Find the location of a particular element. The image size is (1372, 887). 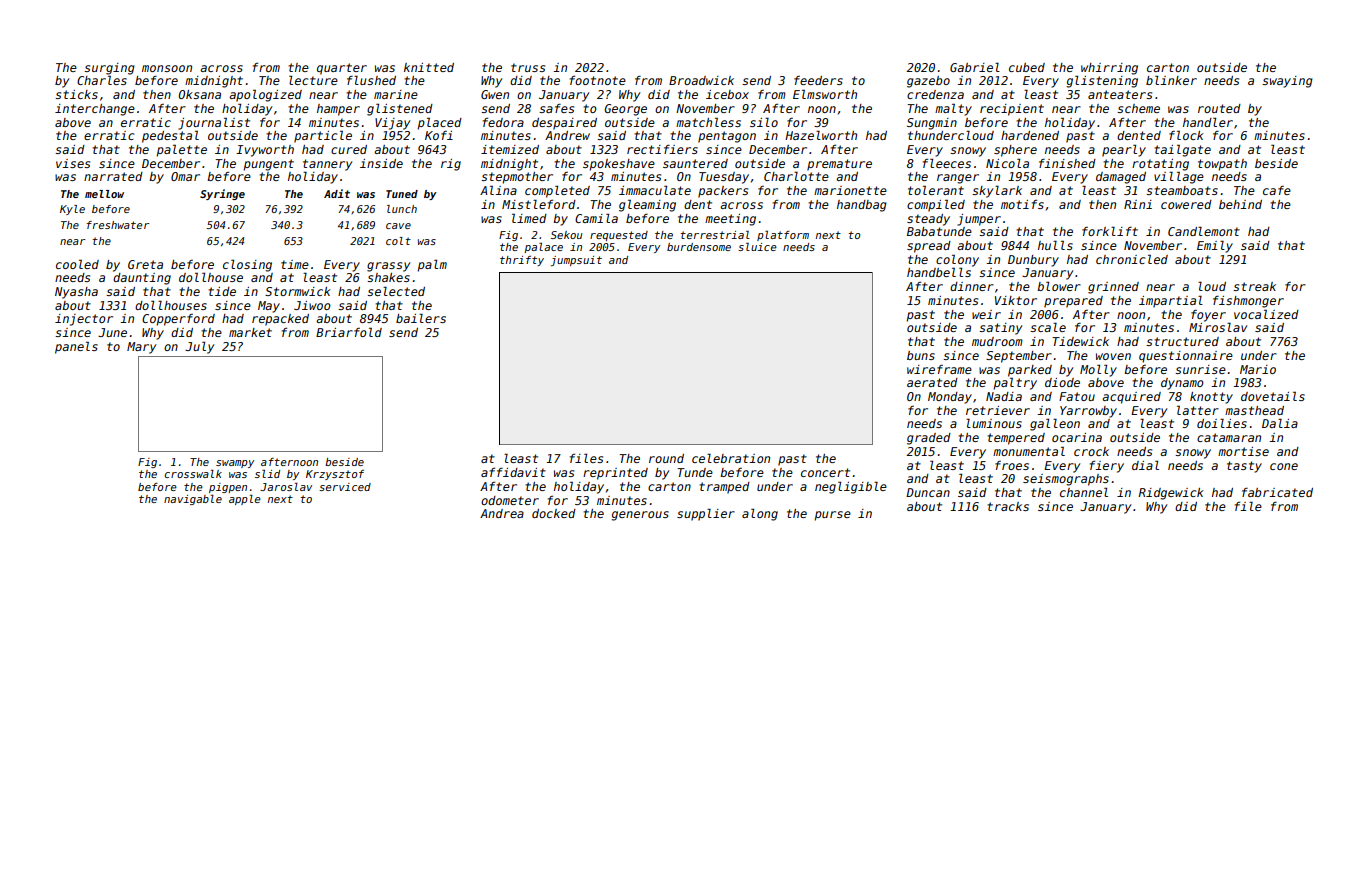

navigable is located at coordinates (193, 500).
